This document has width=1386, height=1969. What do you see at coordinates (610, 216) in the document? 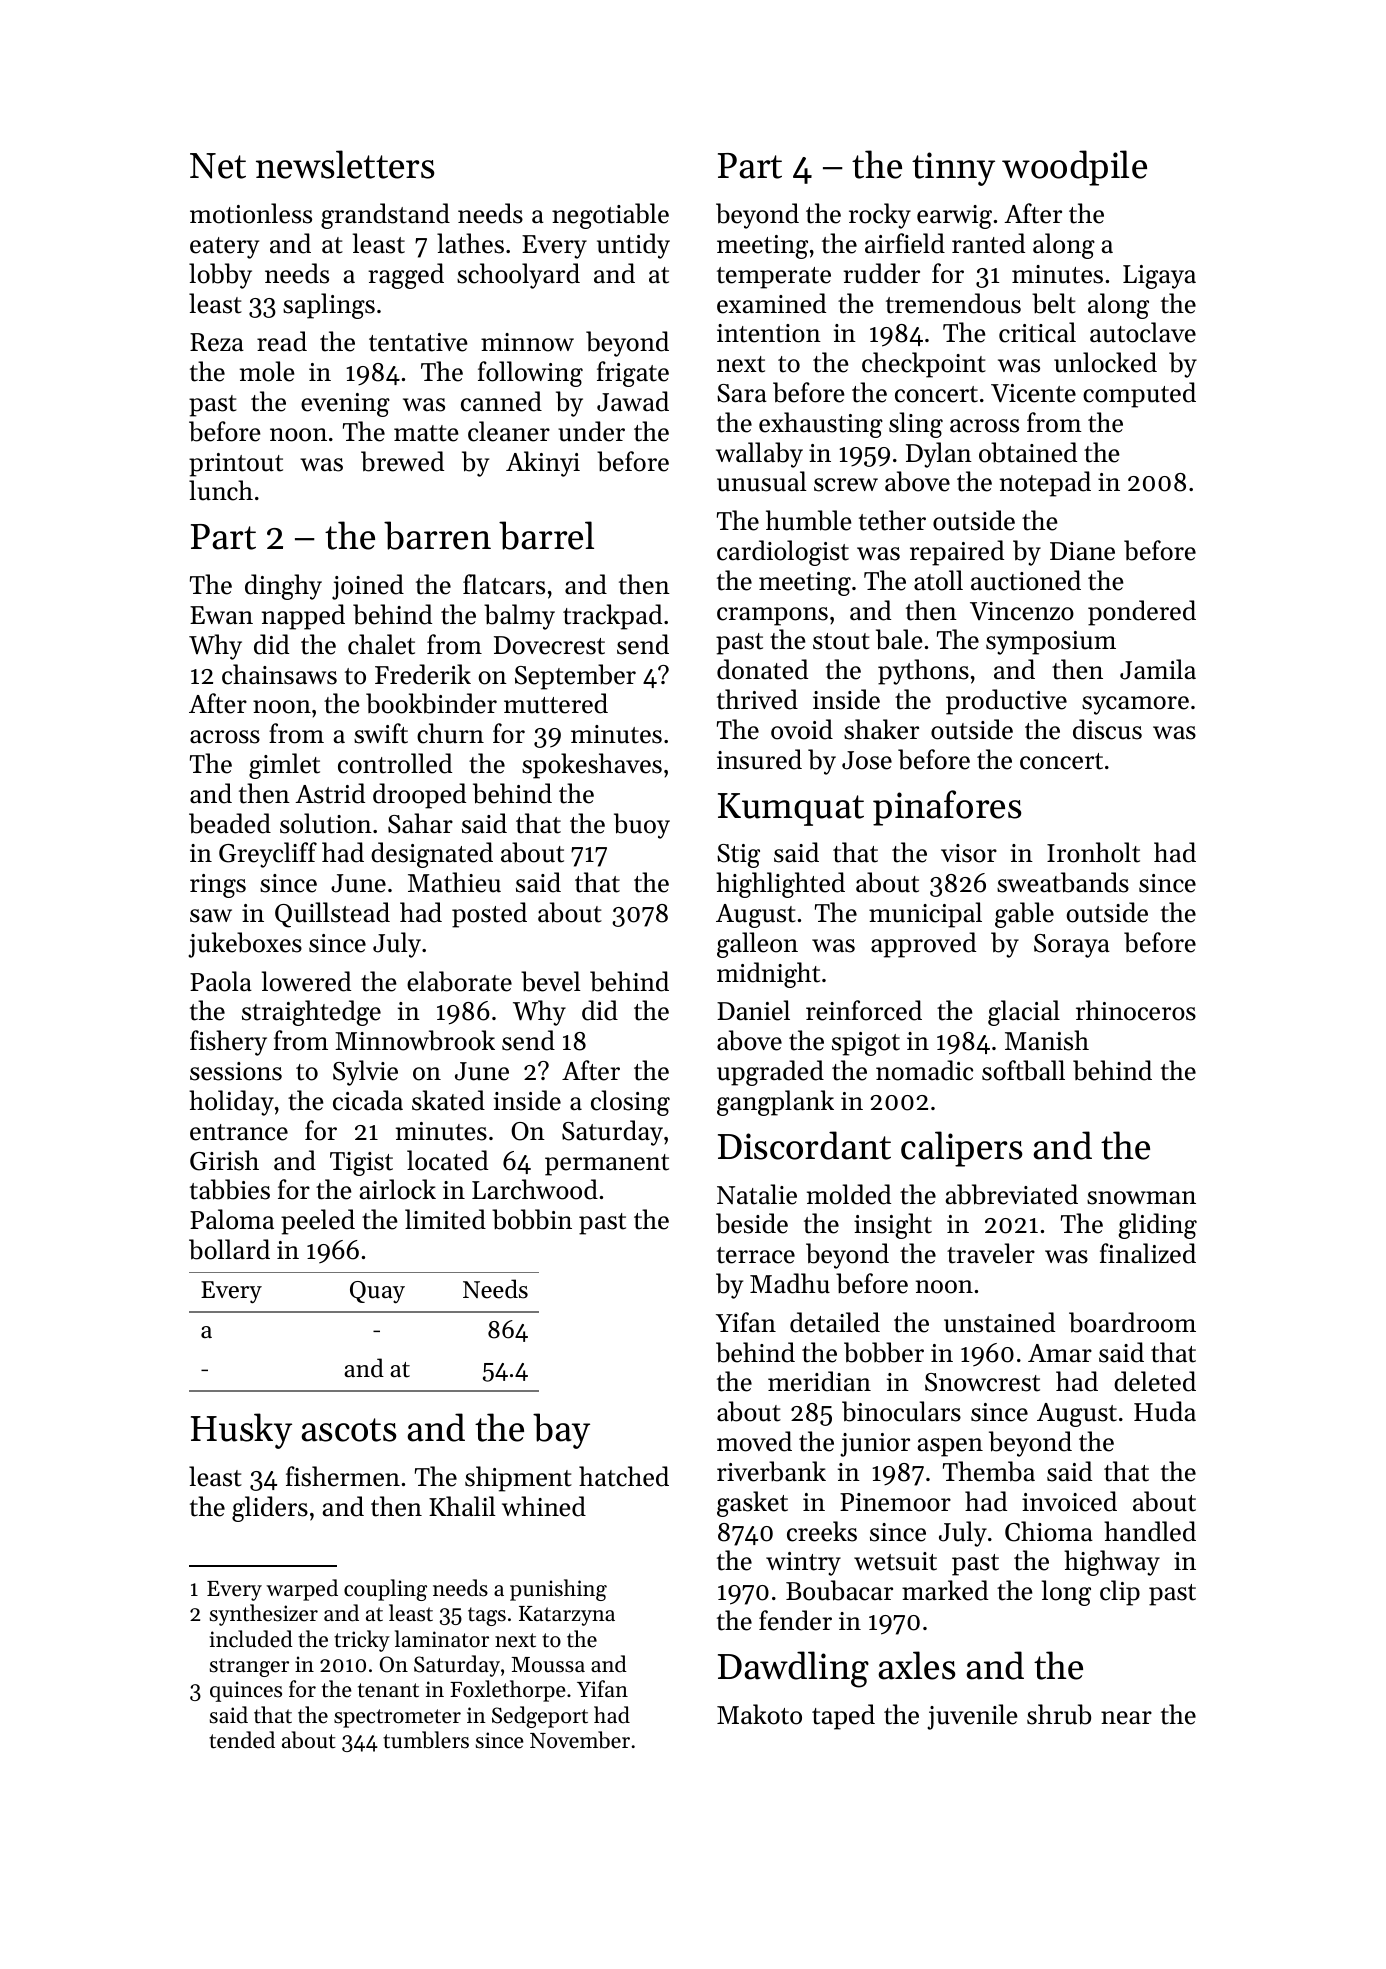
I see `negotiable` at bounding box center [610, 216].
